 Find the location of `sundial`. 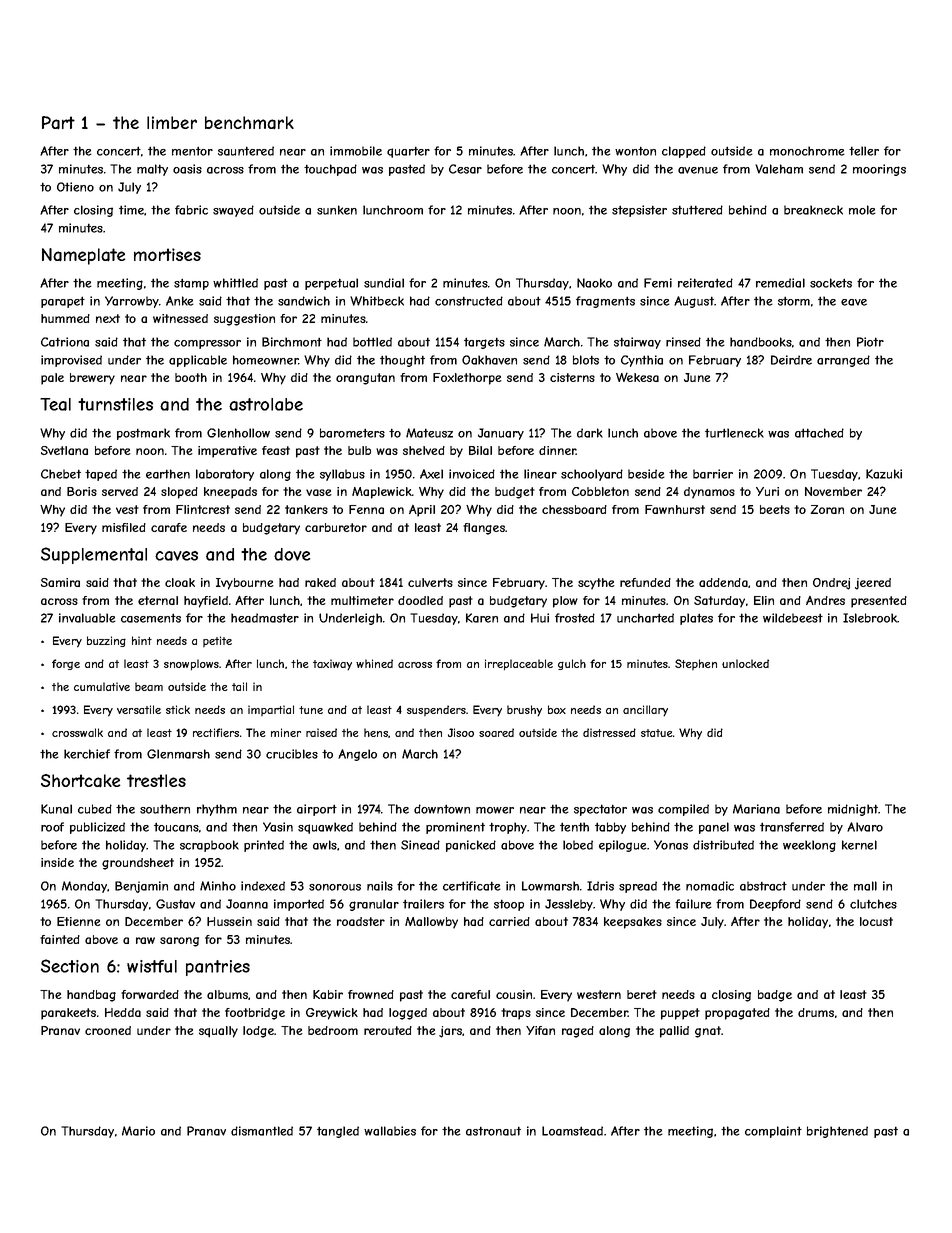

sundial is located at coordinates (384, 283).
